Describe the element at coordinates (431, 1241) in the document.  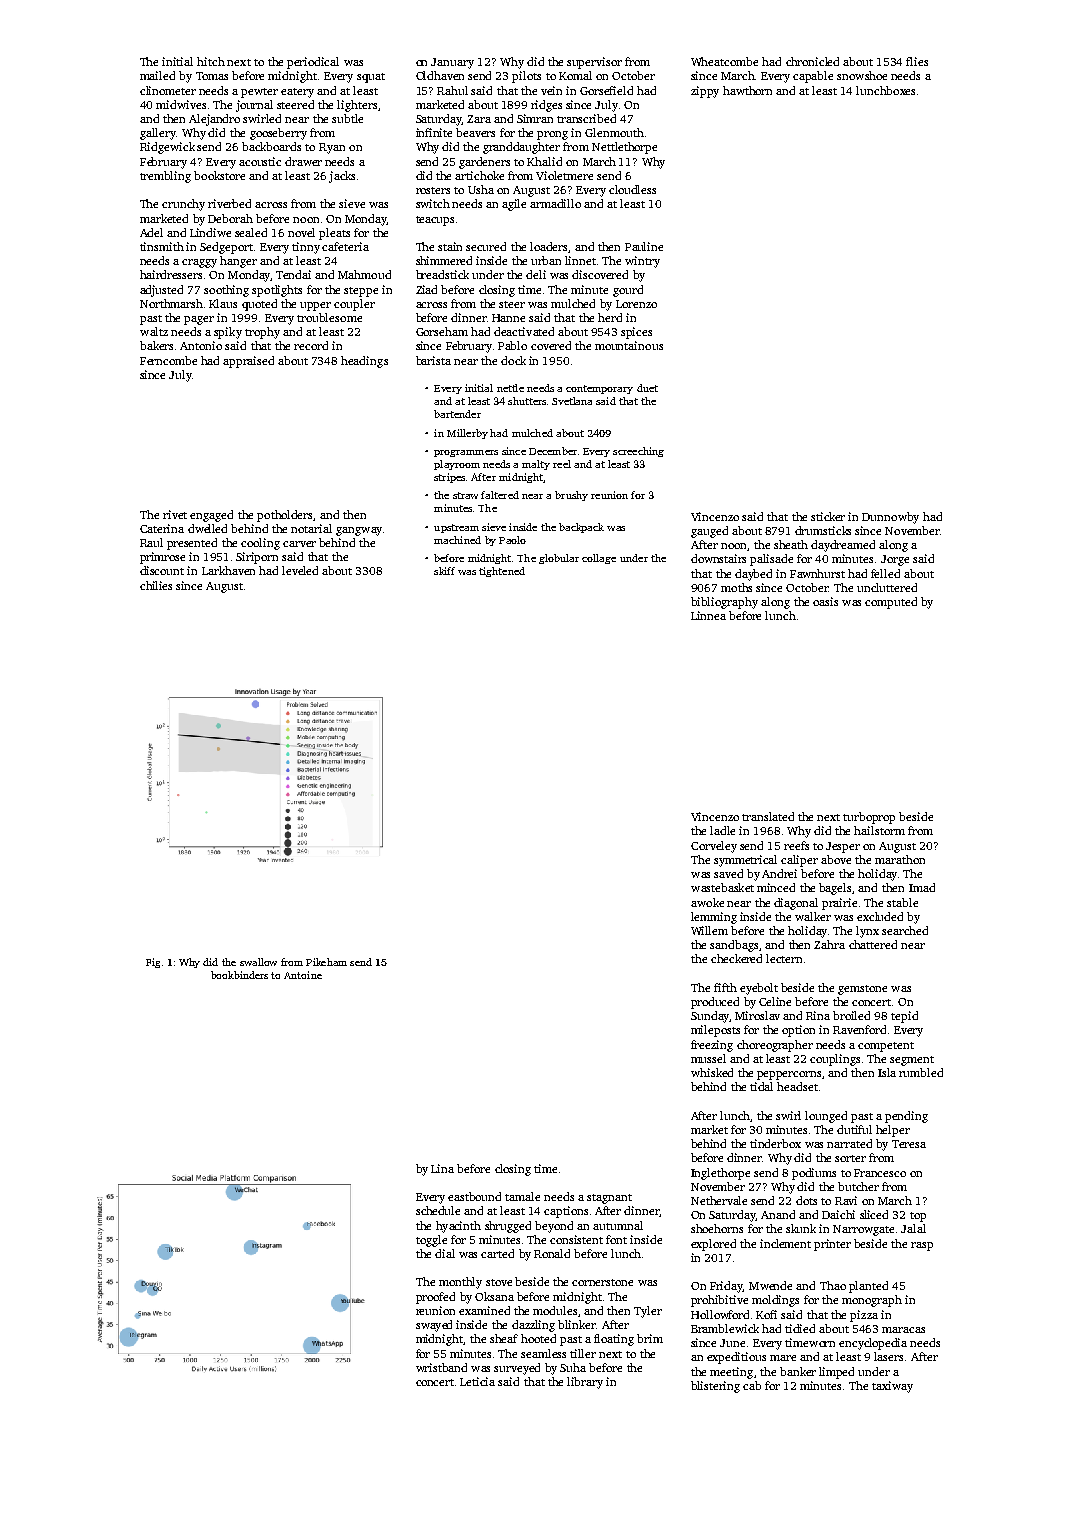
I see `toggle` at that location.
